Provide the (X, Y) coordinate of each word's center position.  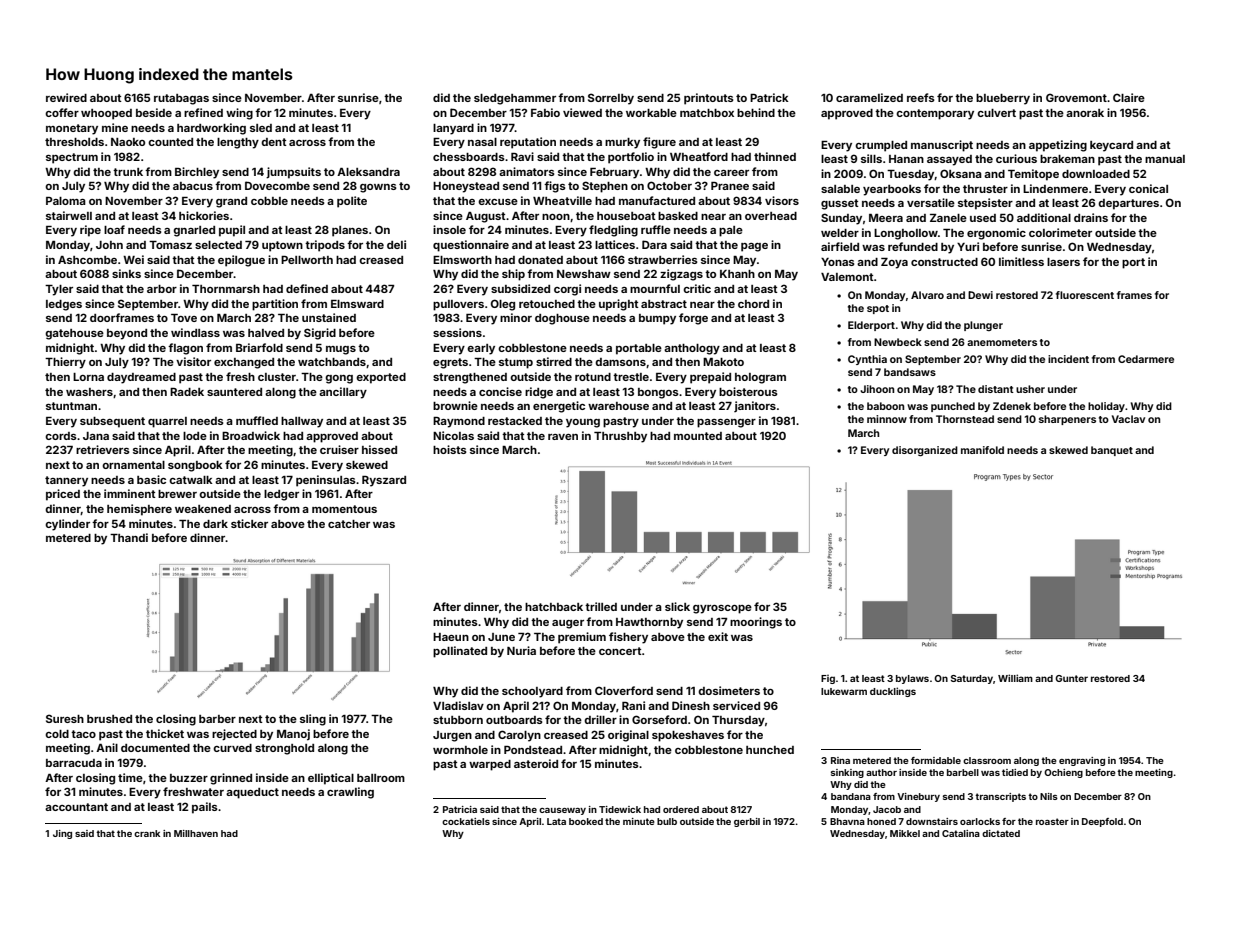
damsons (620, 362)
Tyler (59, 290)
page (754, 247)
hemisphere (139, 510)
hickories (204, 215)
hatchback (554, 607)
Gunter (1071, 678)
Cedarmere (1146, 359)
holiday (1106, 407)
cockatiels (466, 821)
